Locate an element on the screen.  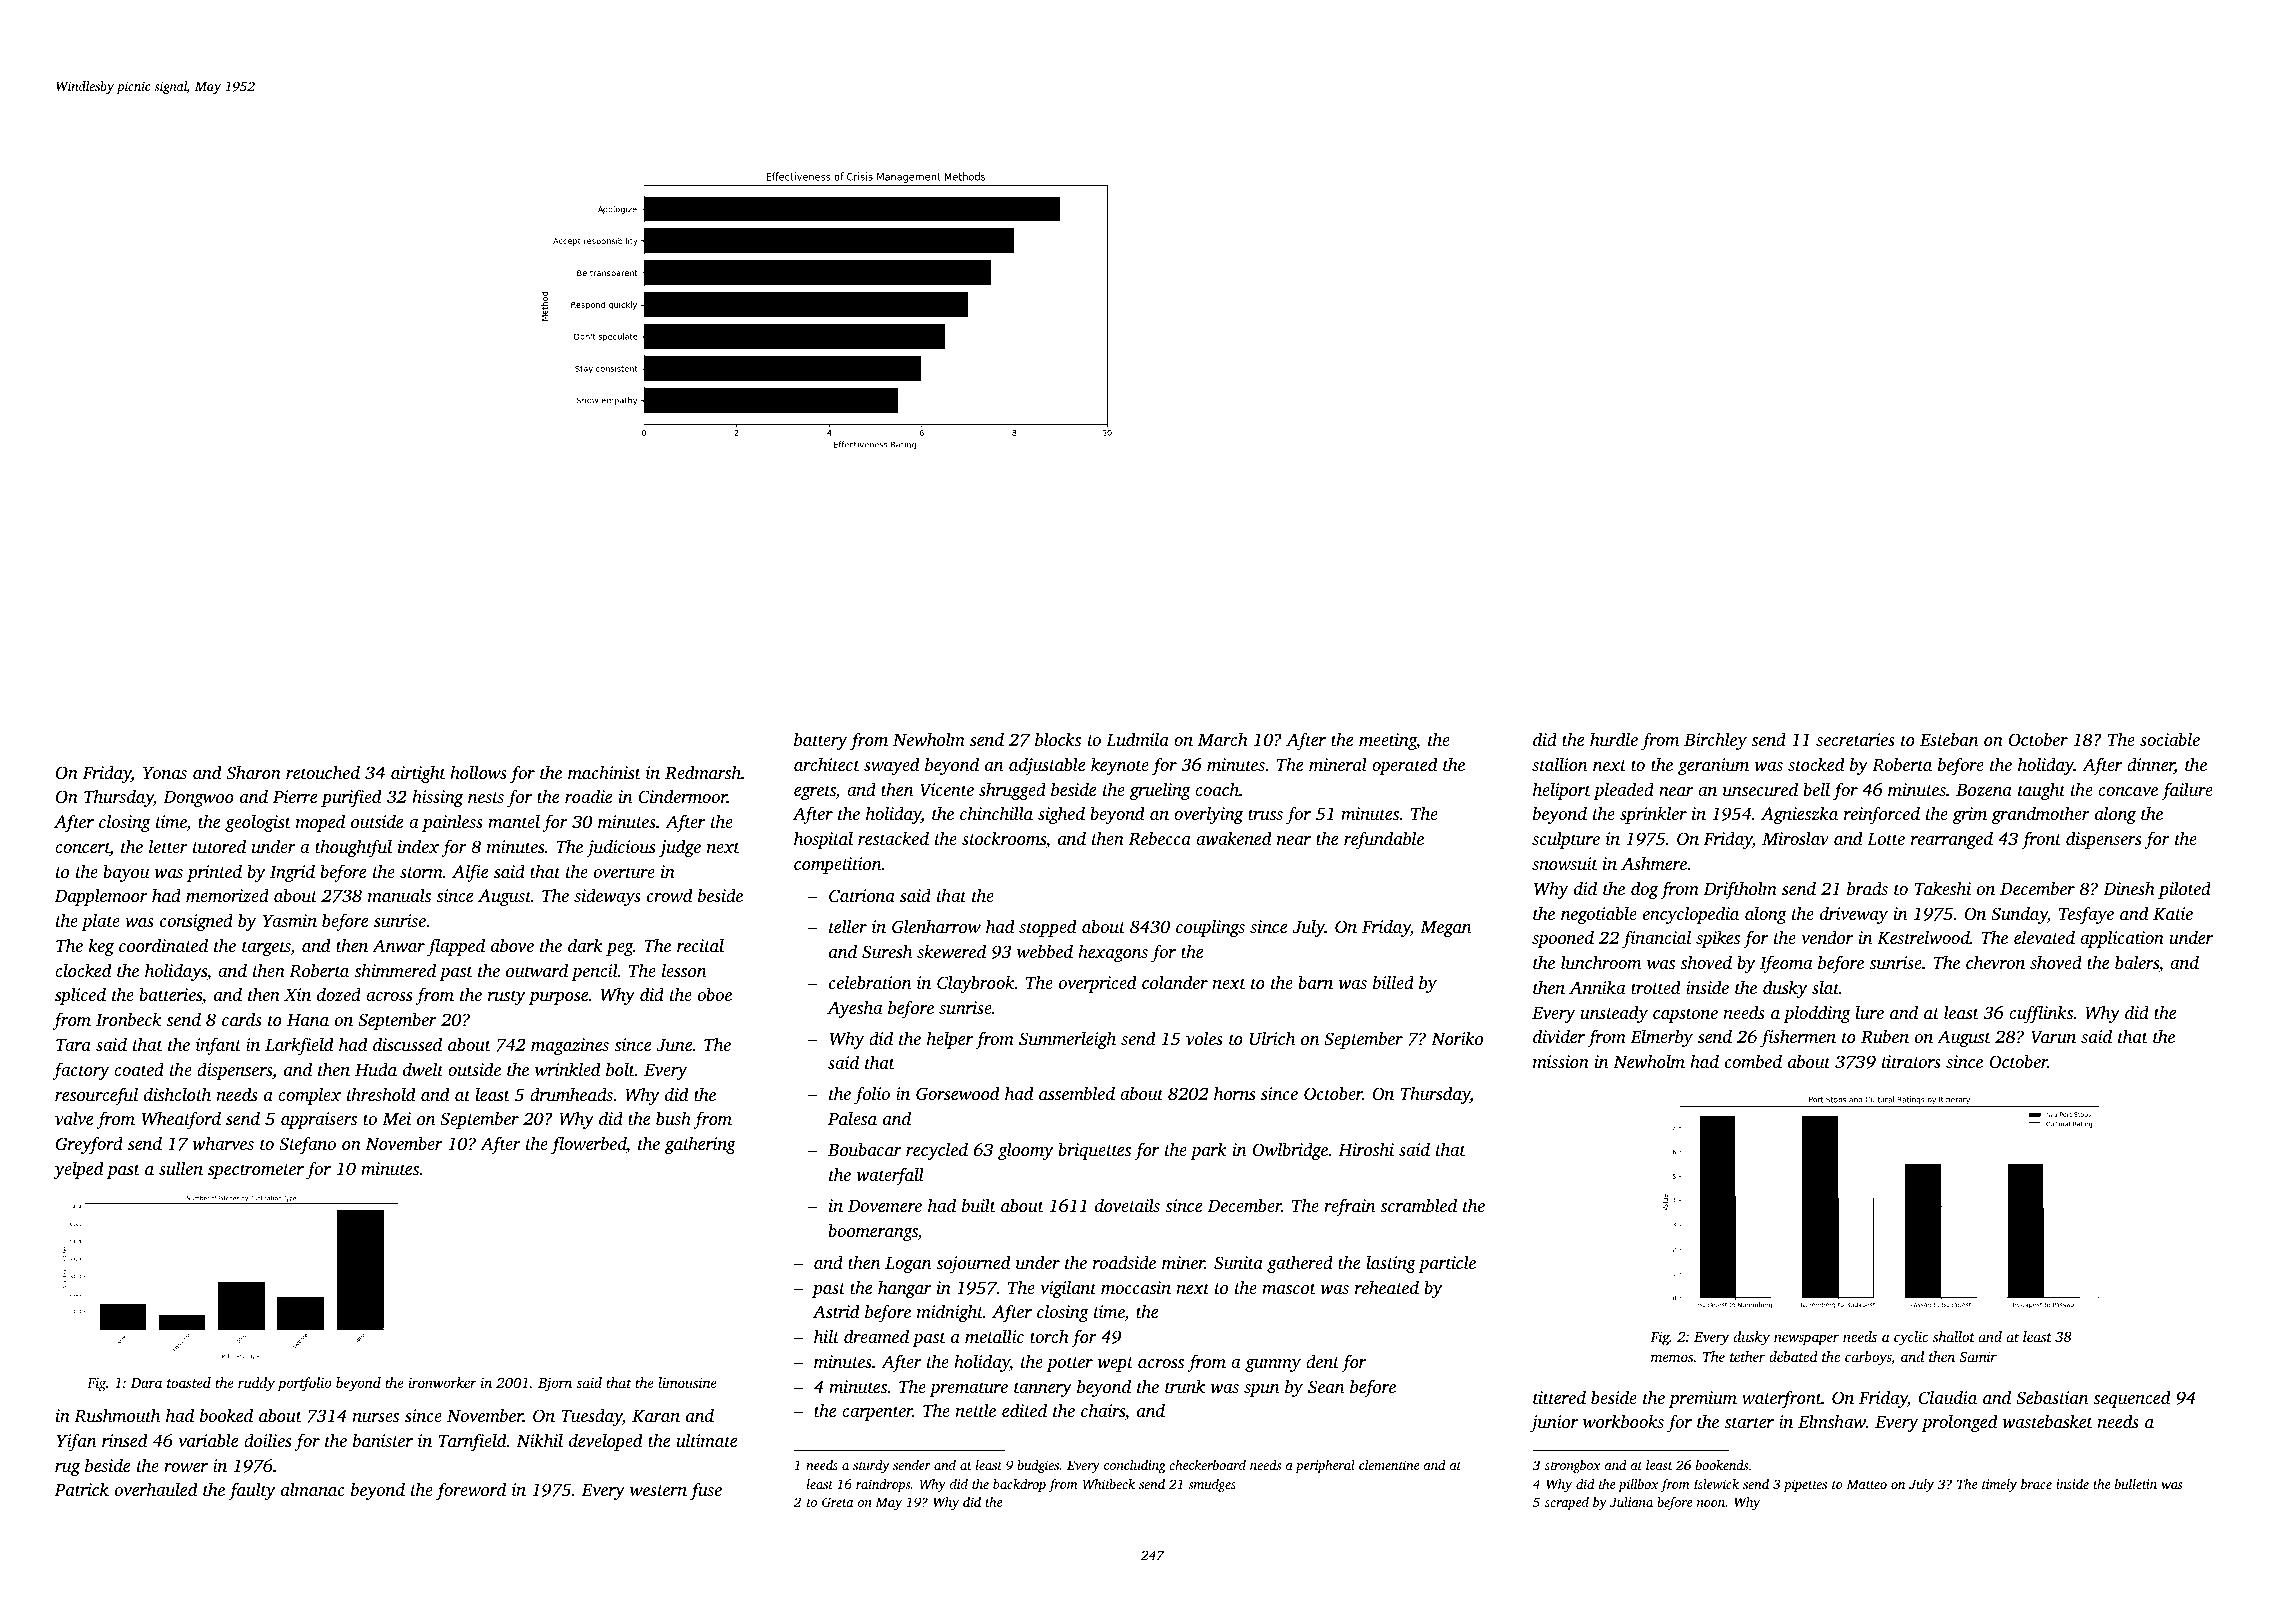
noon is located at coordinates (1711, 1503).
